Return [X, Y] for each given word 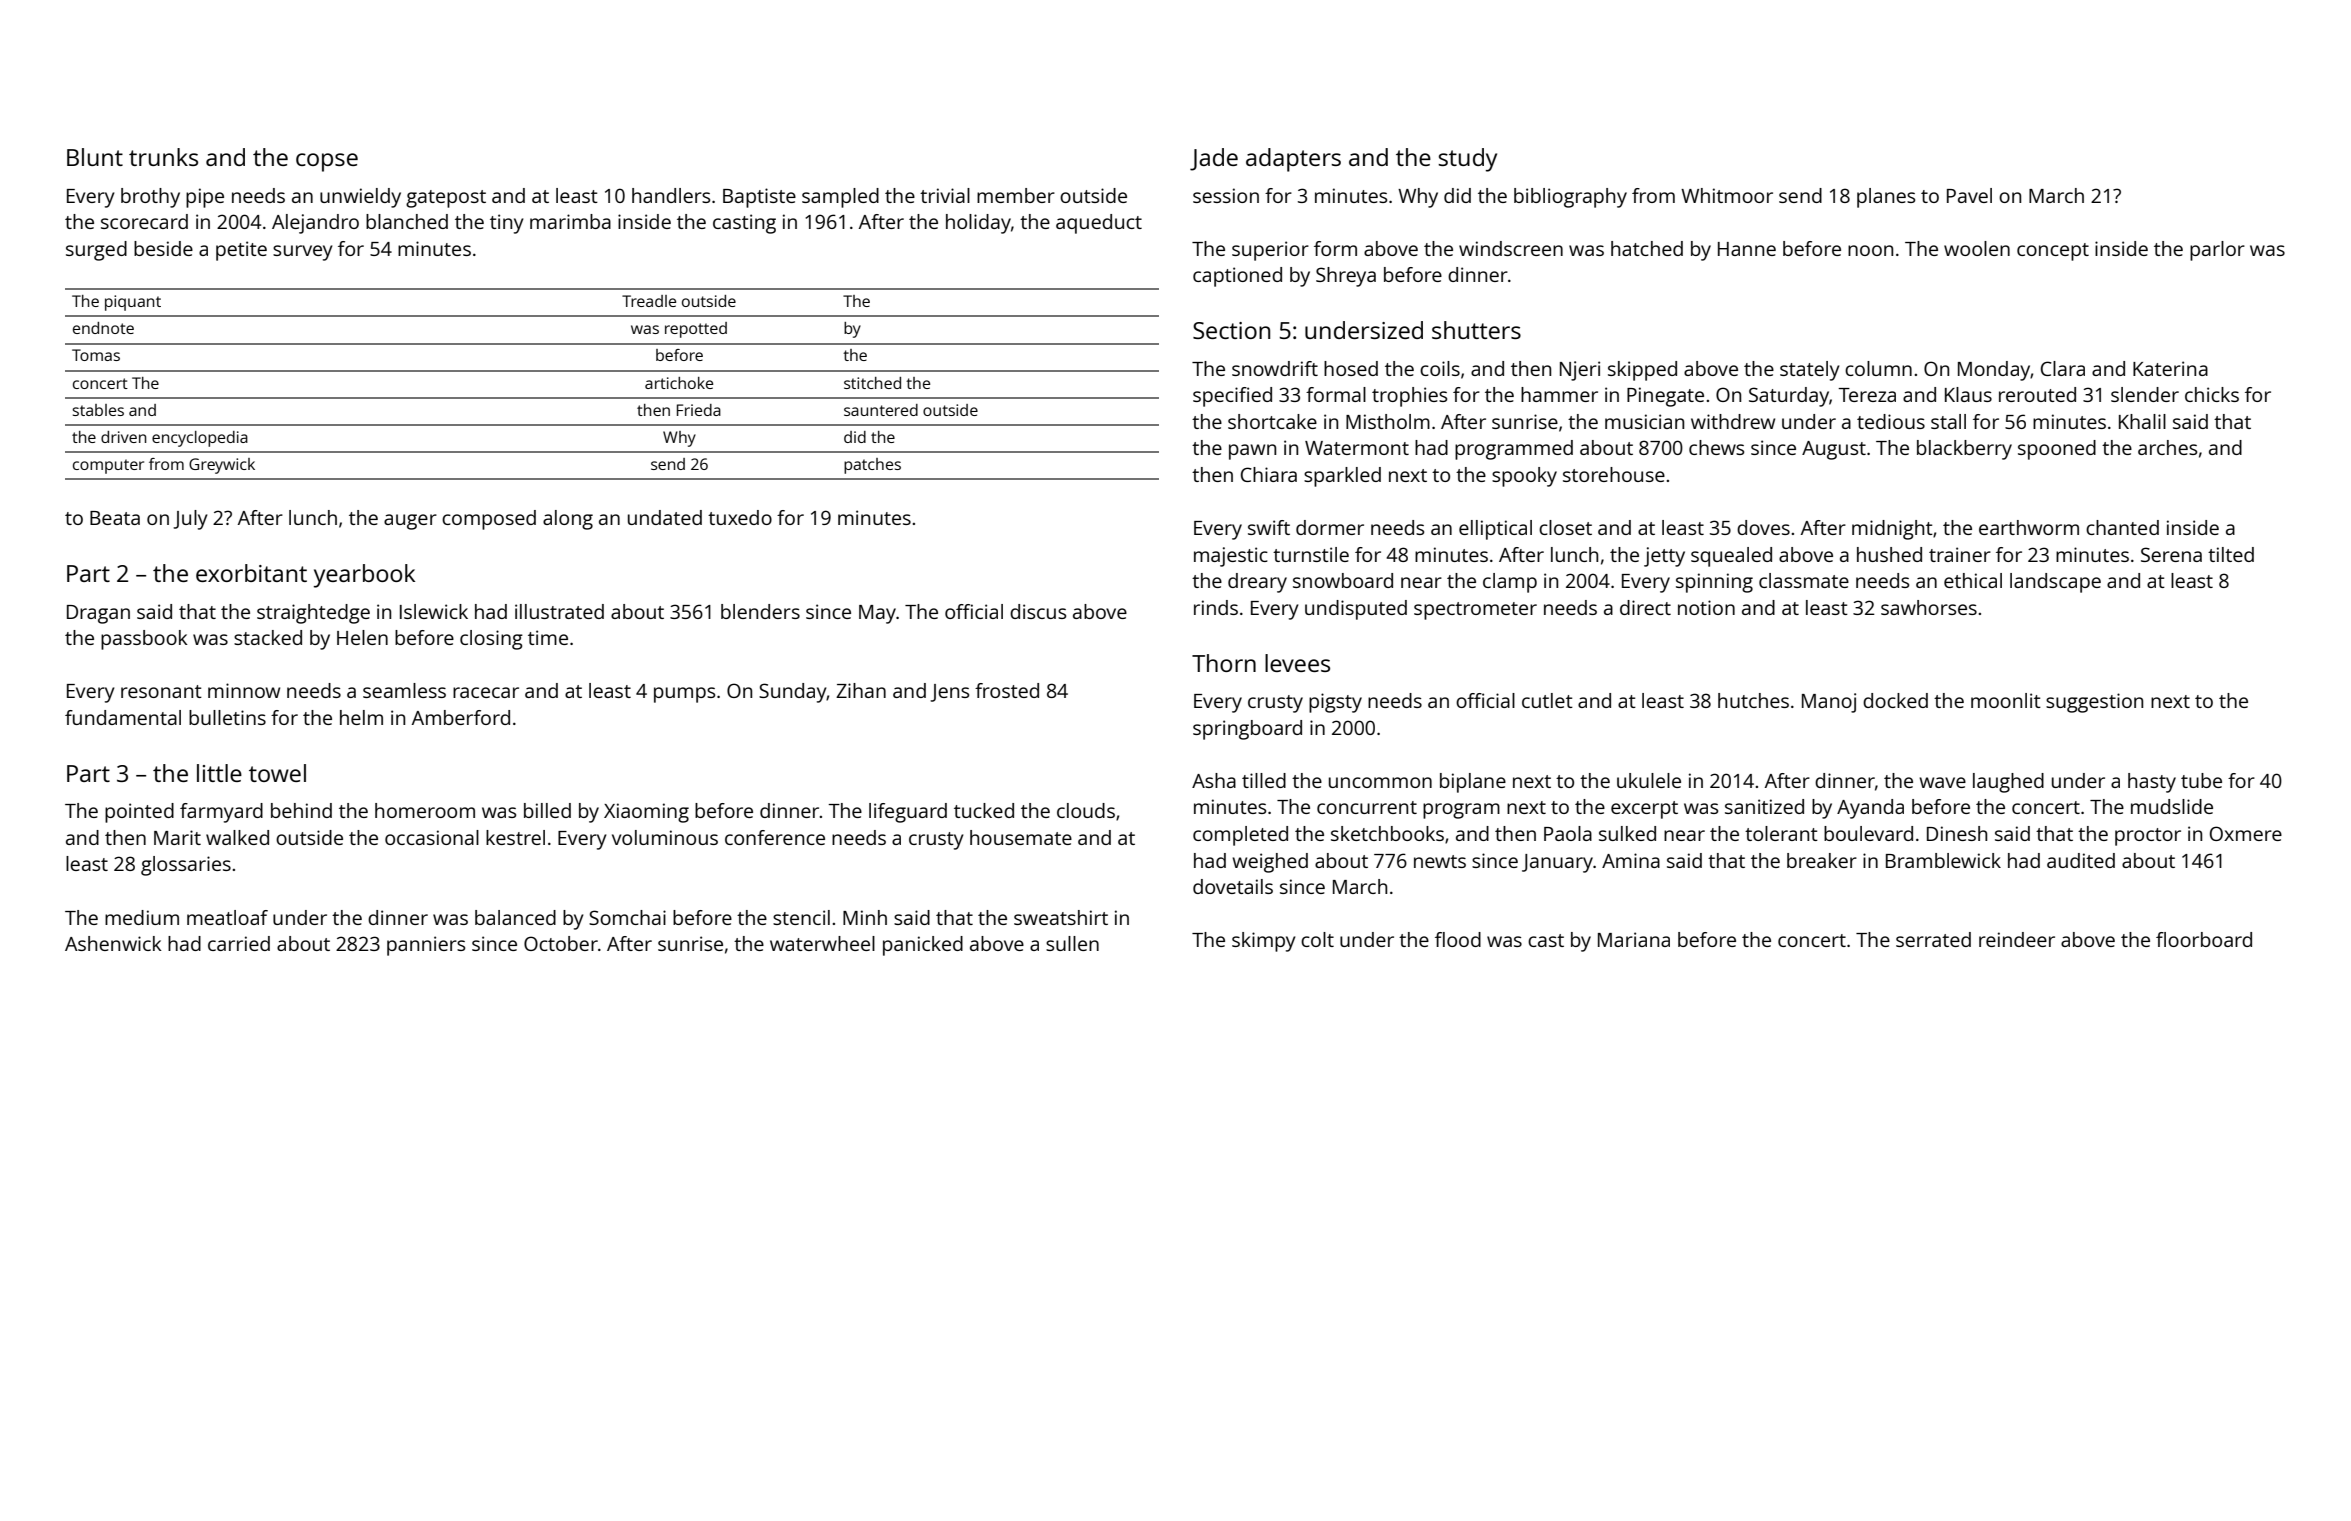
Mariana [1634, 939]
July [190, 520]
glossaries [186, 866]
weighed [1270, 863]
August [1834, 450]
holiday [978, 224]
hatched [1647, 248]
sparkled [1342, 477]
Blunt [95, 157]
